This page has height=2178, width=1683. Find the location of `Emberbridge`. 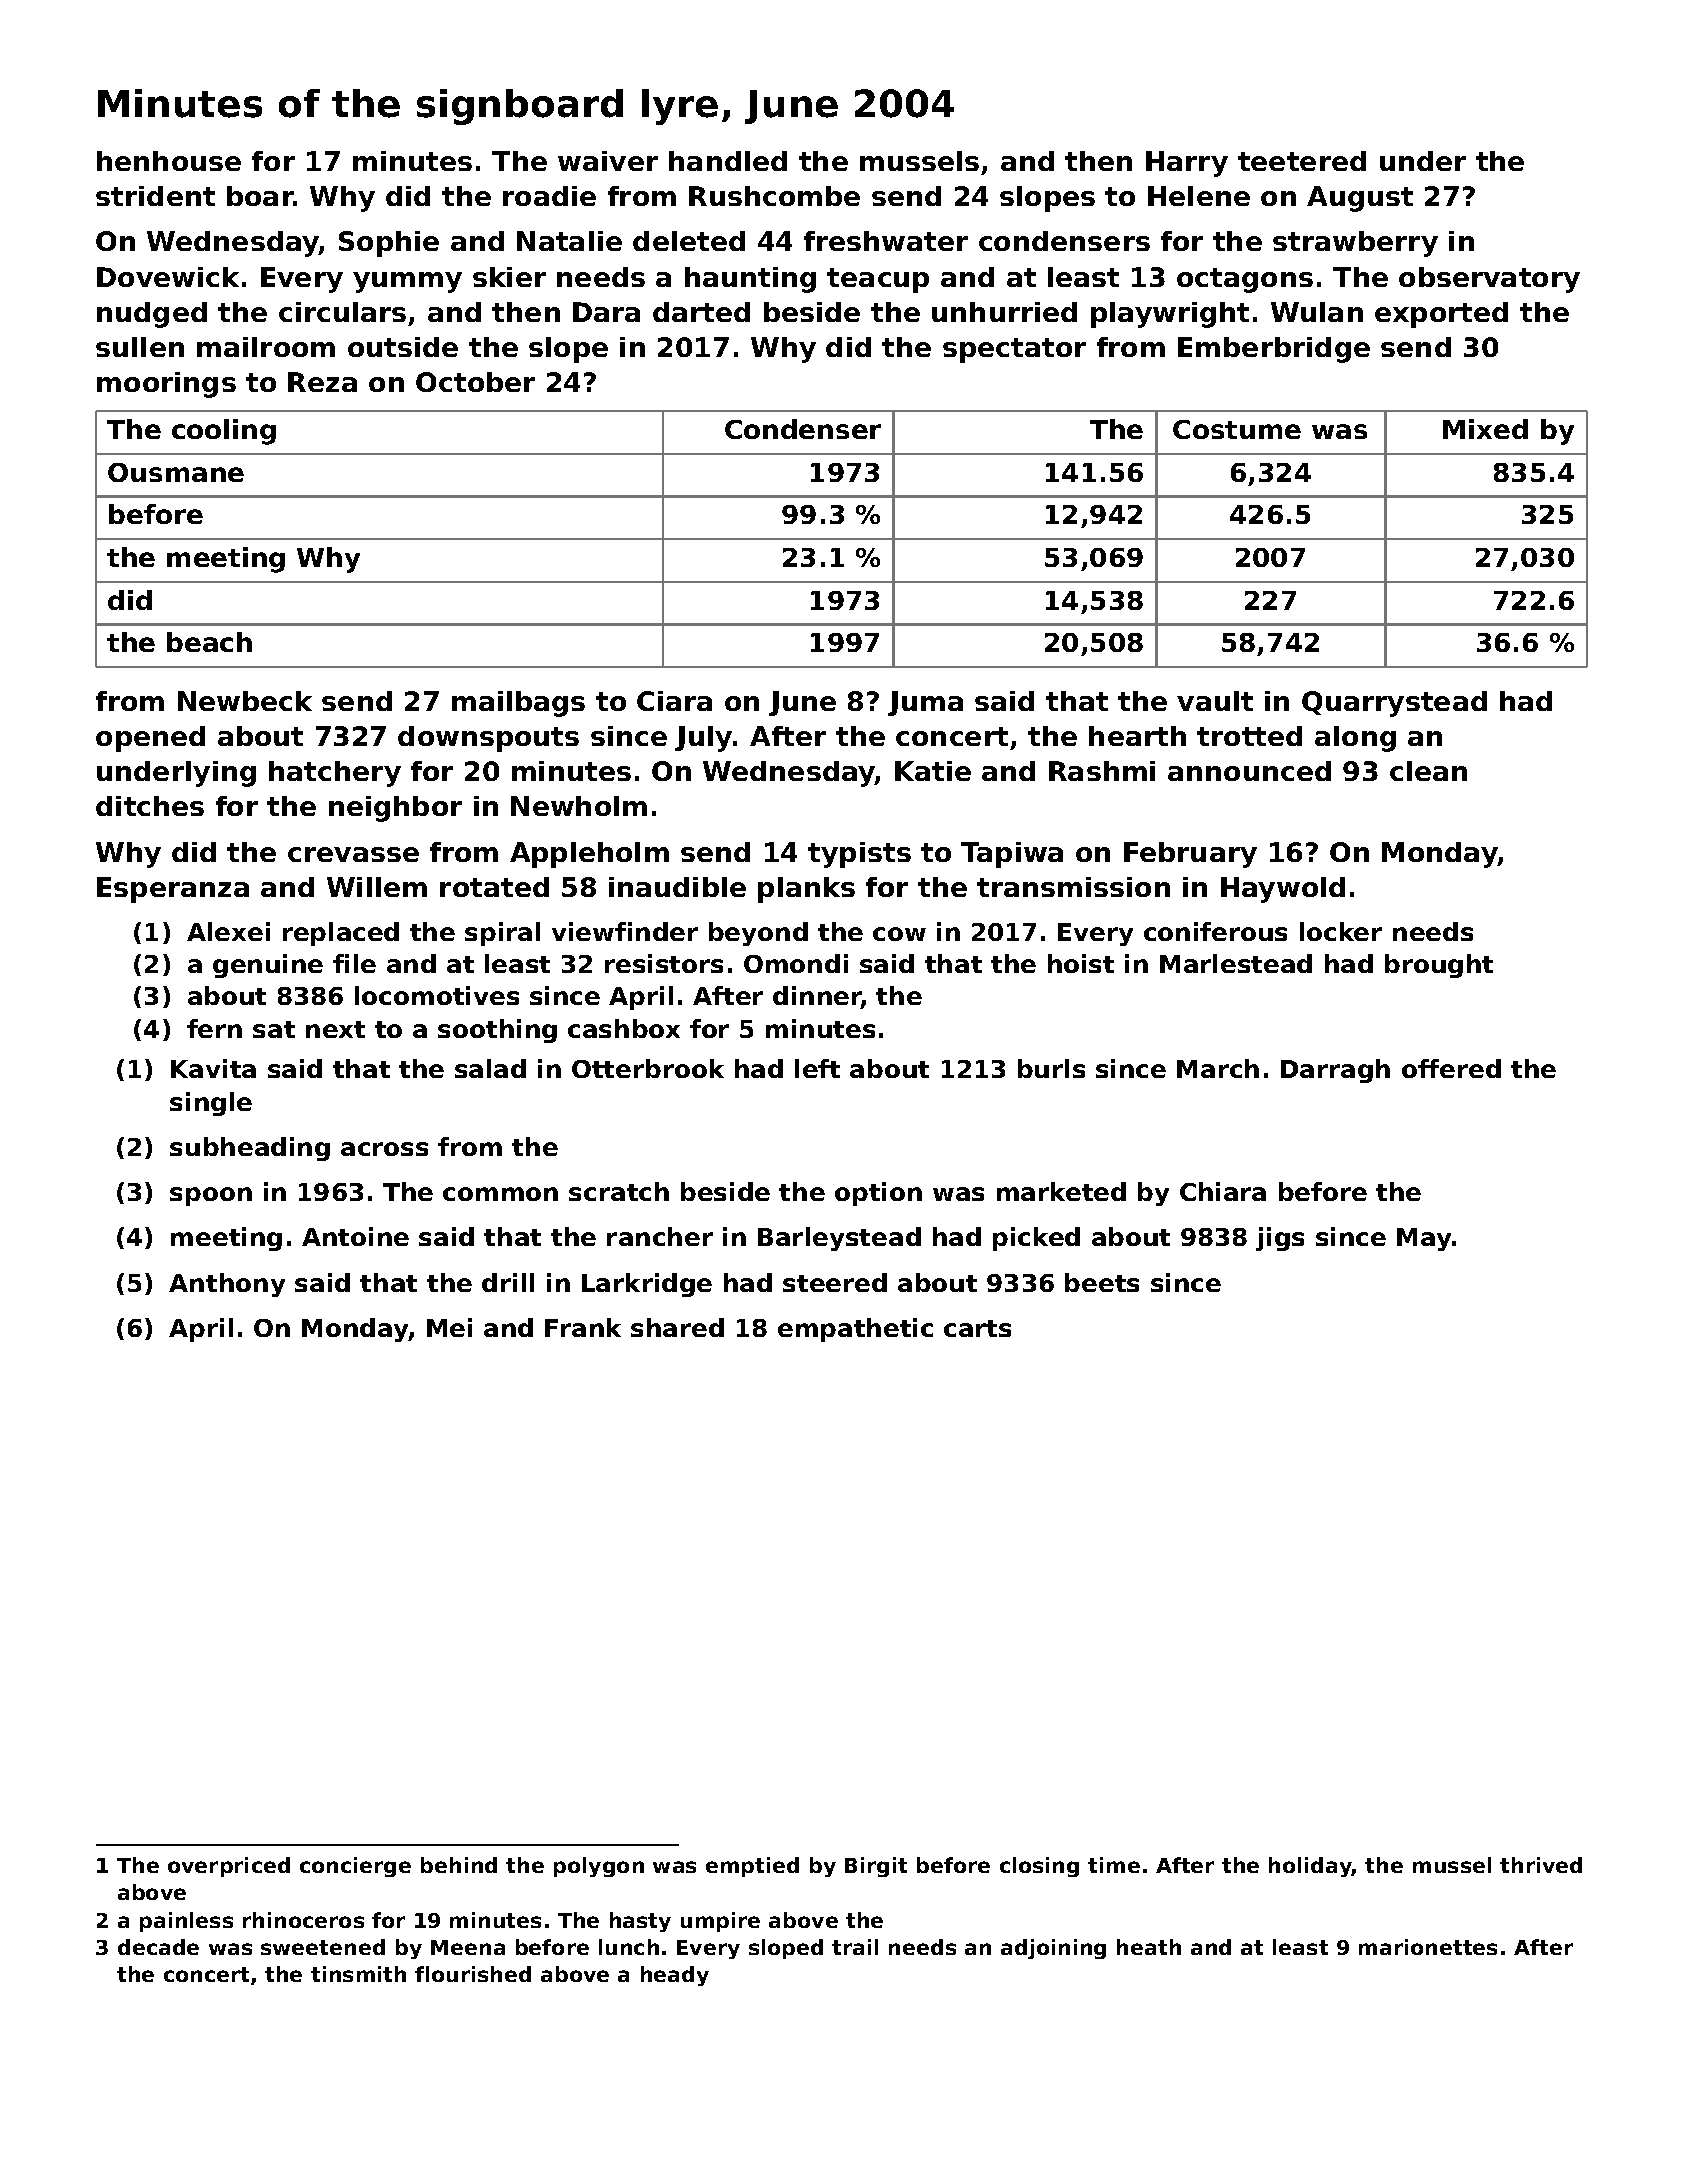

Emberbridge is located at coordinates (1274, 350).
